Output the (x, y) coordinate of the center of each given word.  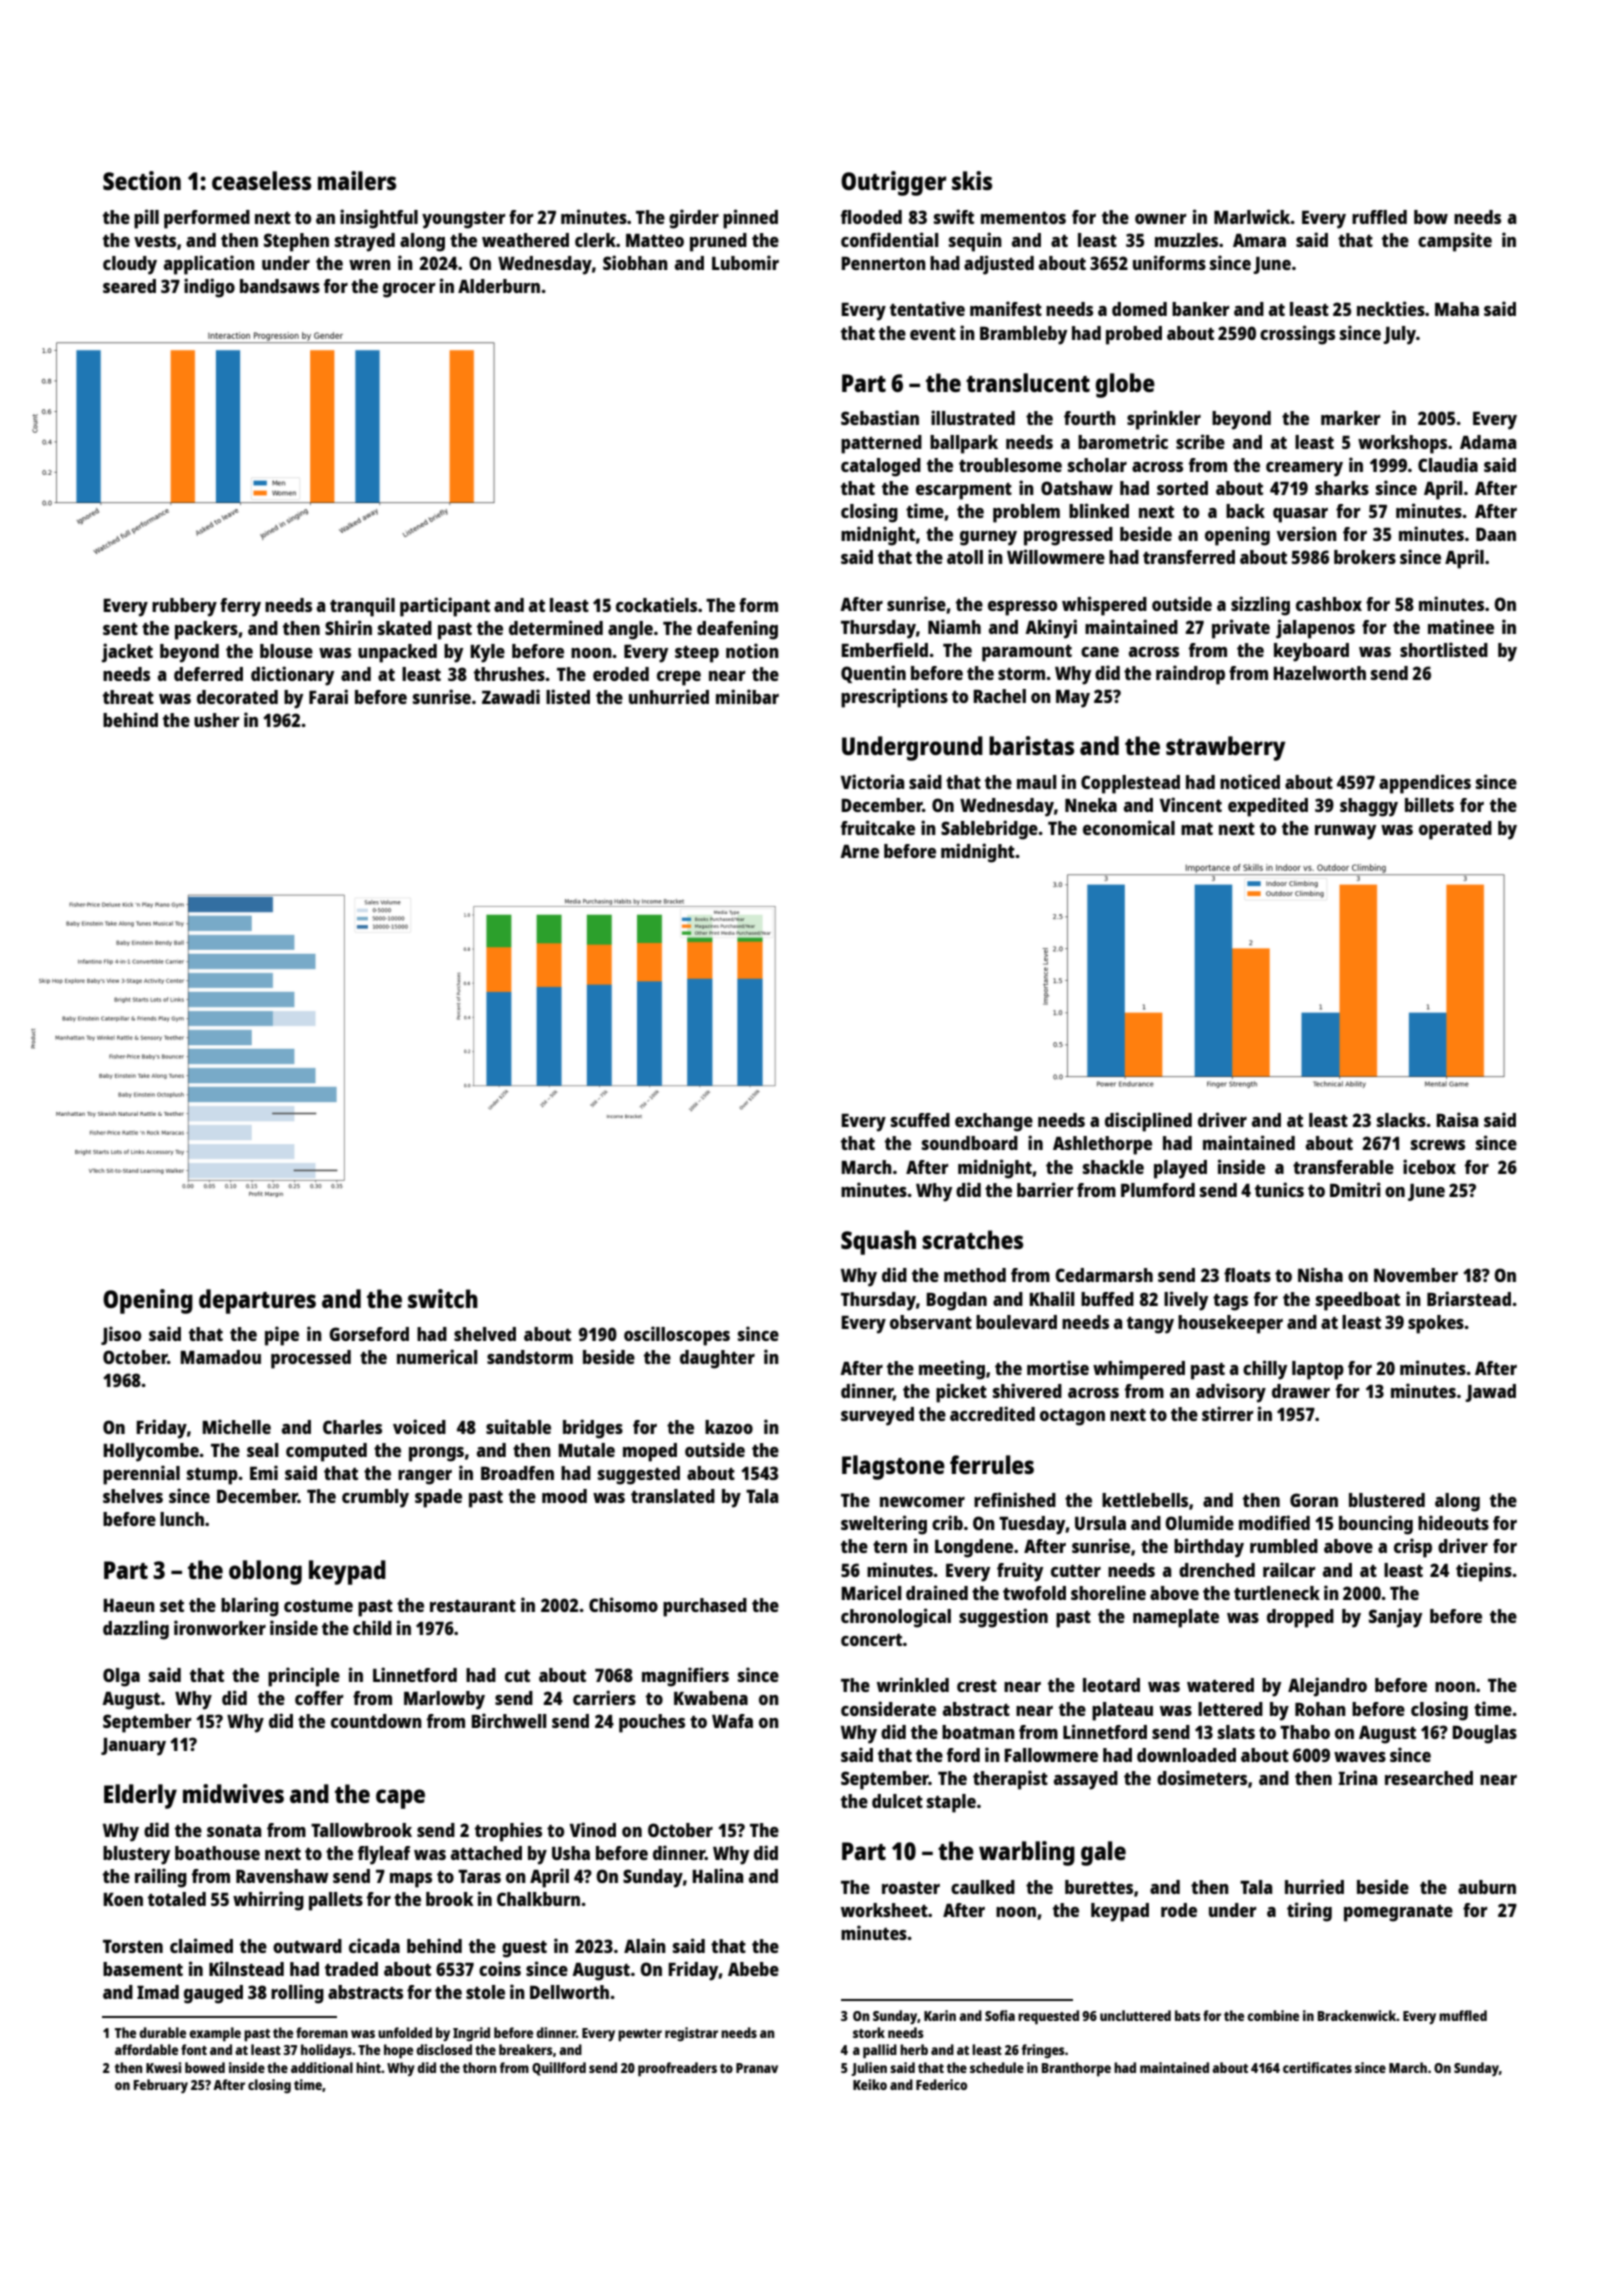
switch (443, 1298)
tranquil (362, 607)
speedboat (1358, 1301)
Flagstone (893, 1467)
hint (368, 2067)
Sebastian (880, 417)
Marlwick (1252, 216)
